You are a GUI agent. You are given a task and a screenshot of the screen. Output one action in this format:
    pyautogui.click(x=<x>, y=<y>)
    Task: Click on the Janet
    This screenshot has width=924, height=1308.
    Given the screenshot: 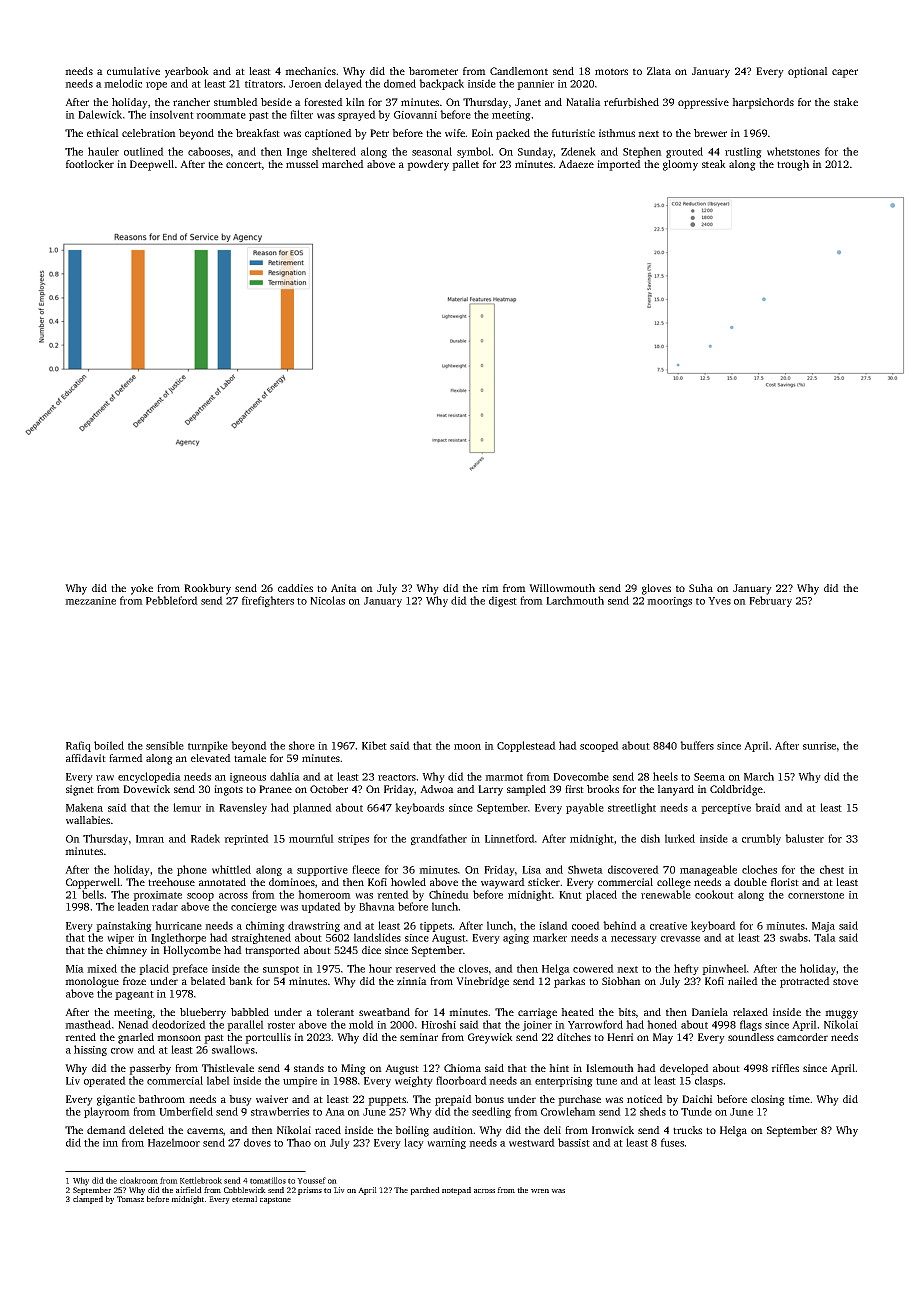 What is the action you would take?
    pyautogui.click(x=528, y=102)
